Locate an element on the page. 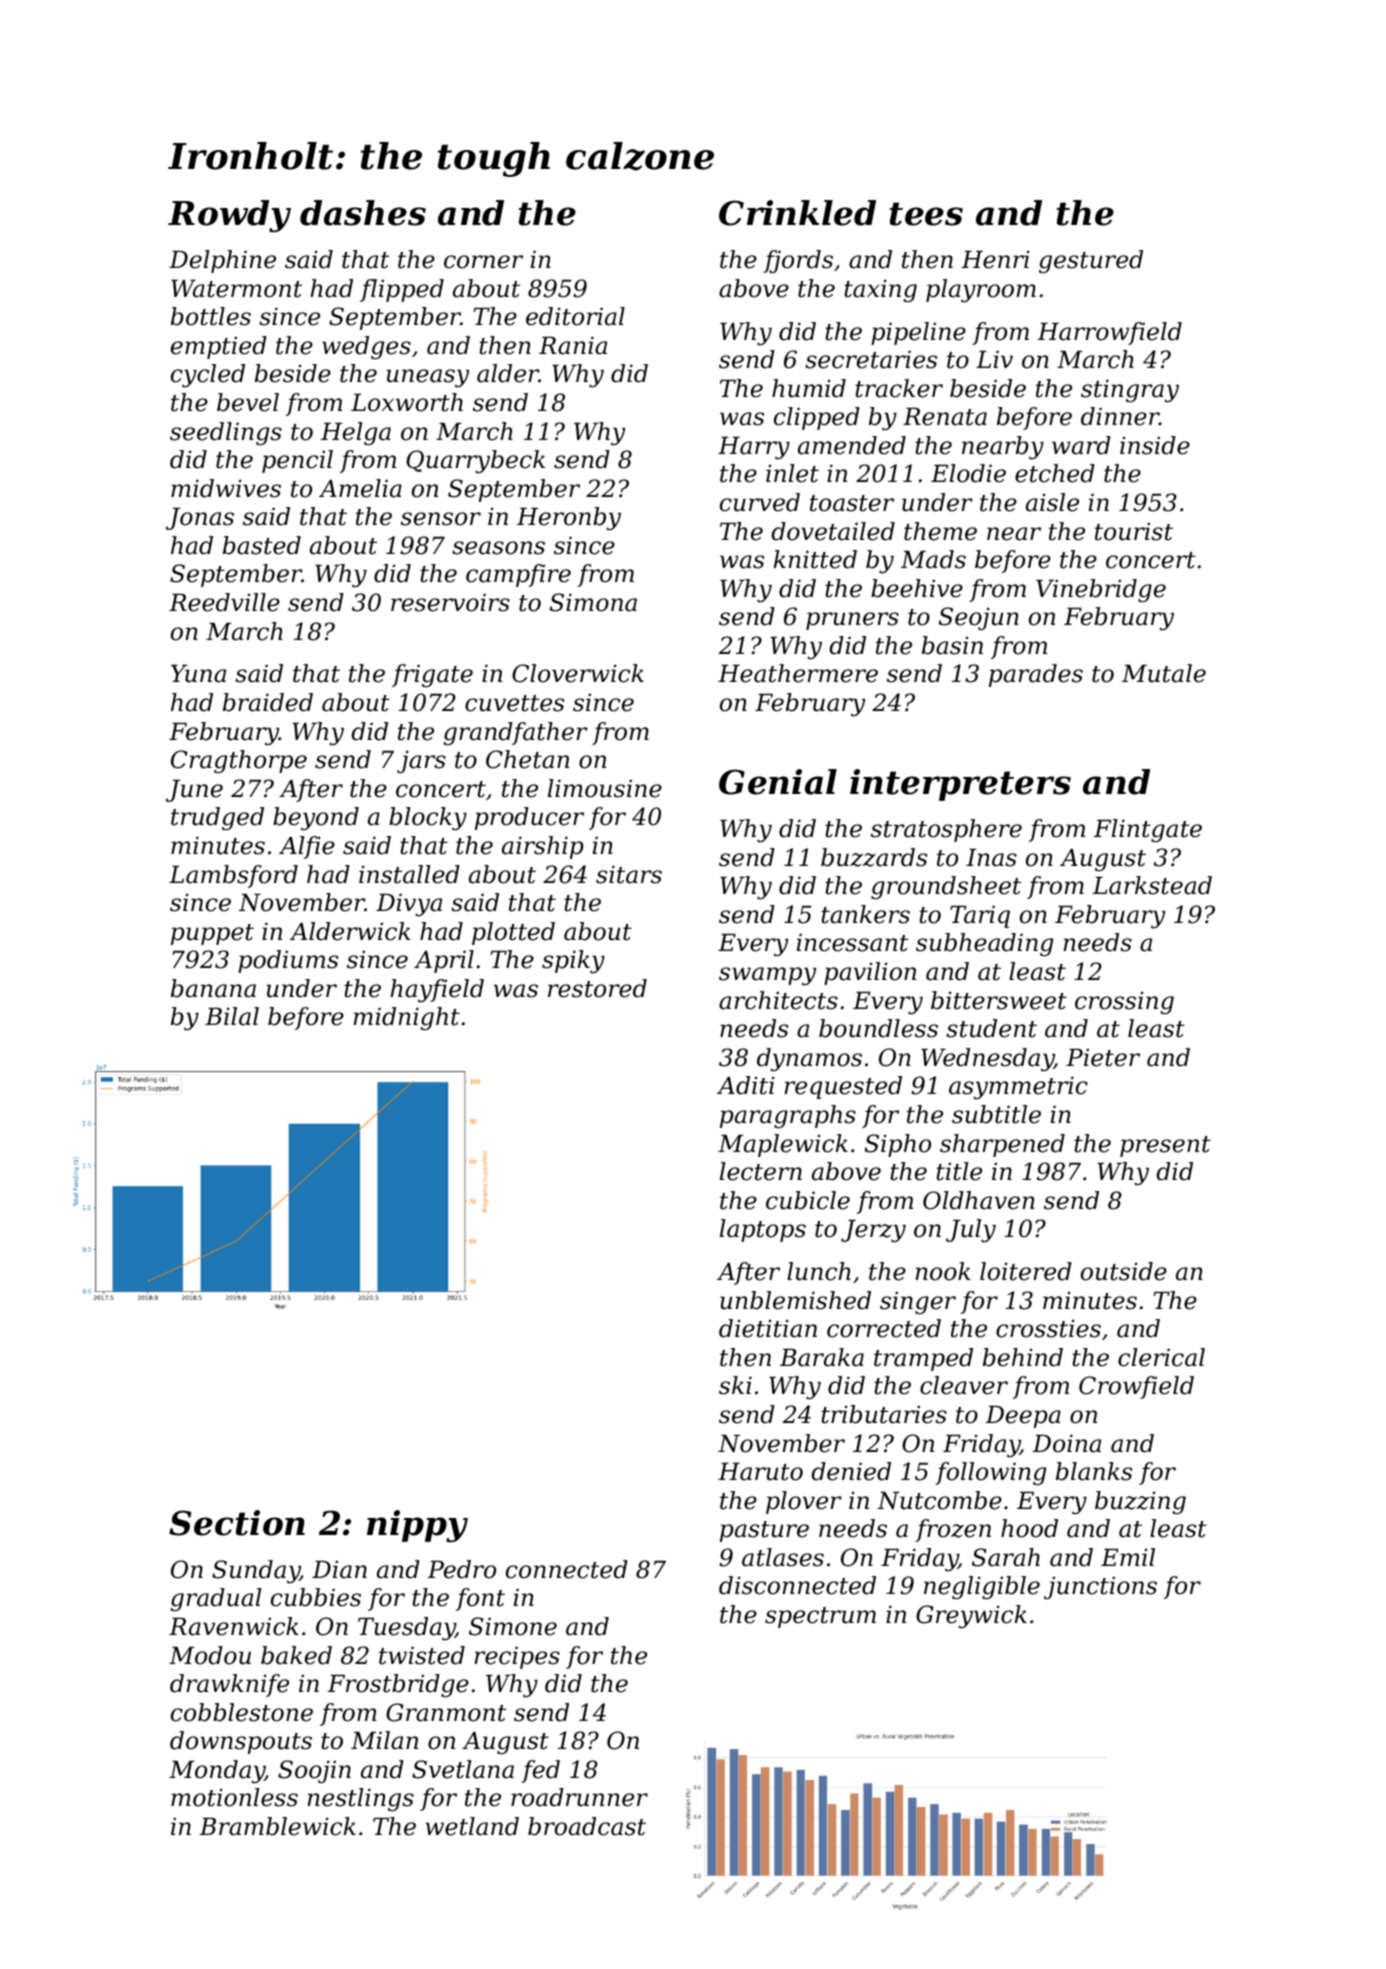 This page has width=1386, height=1969. motionless is located at coordinates (234, 1797).
